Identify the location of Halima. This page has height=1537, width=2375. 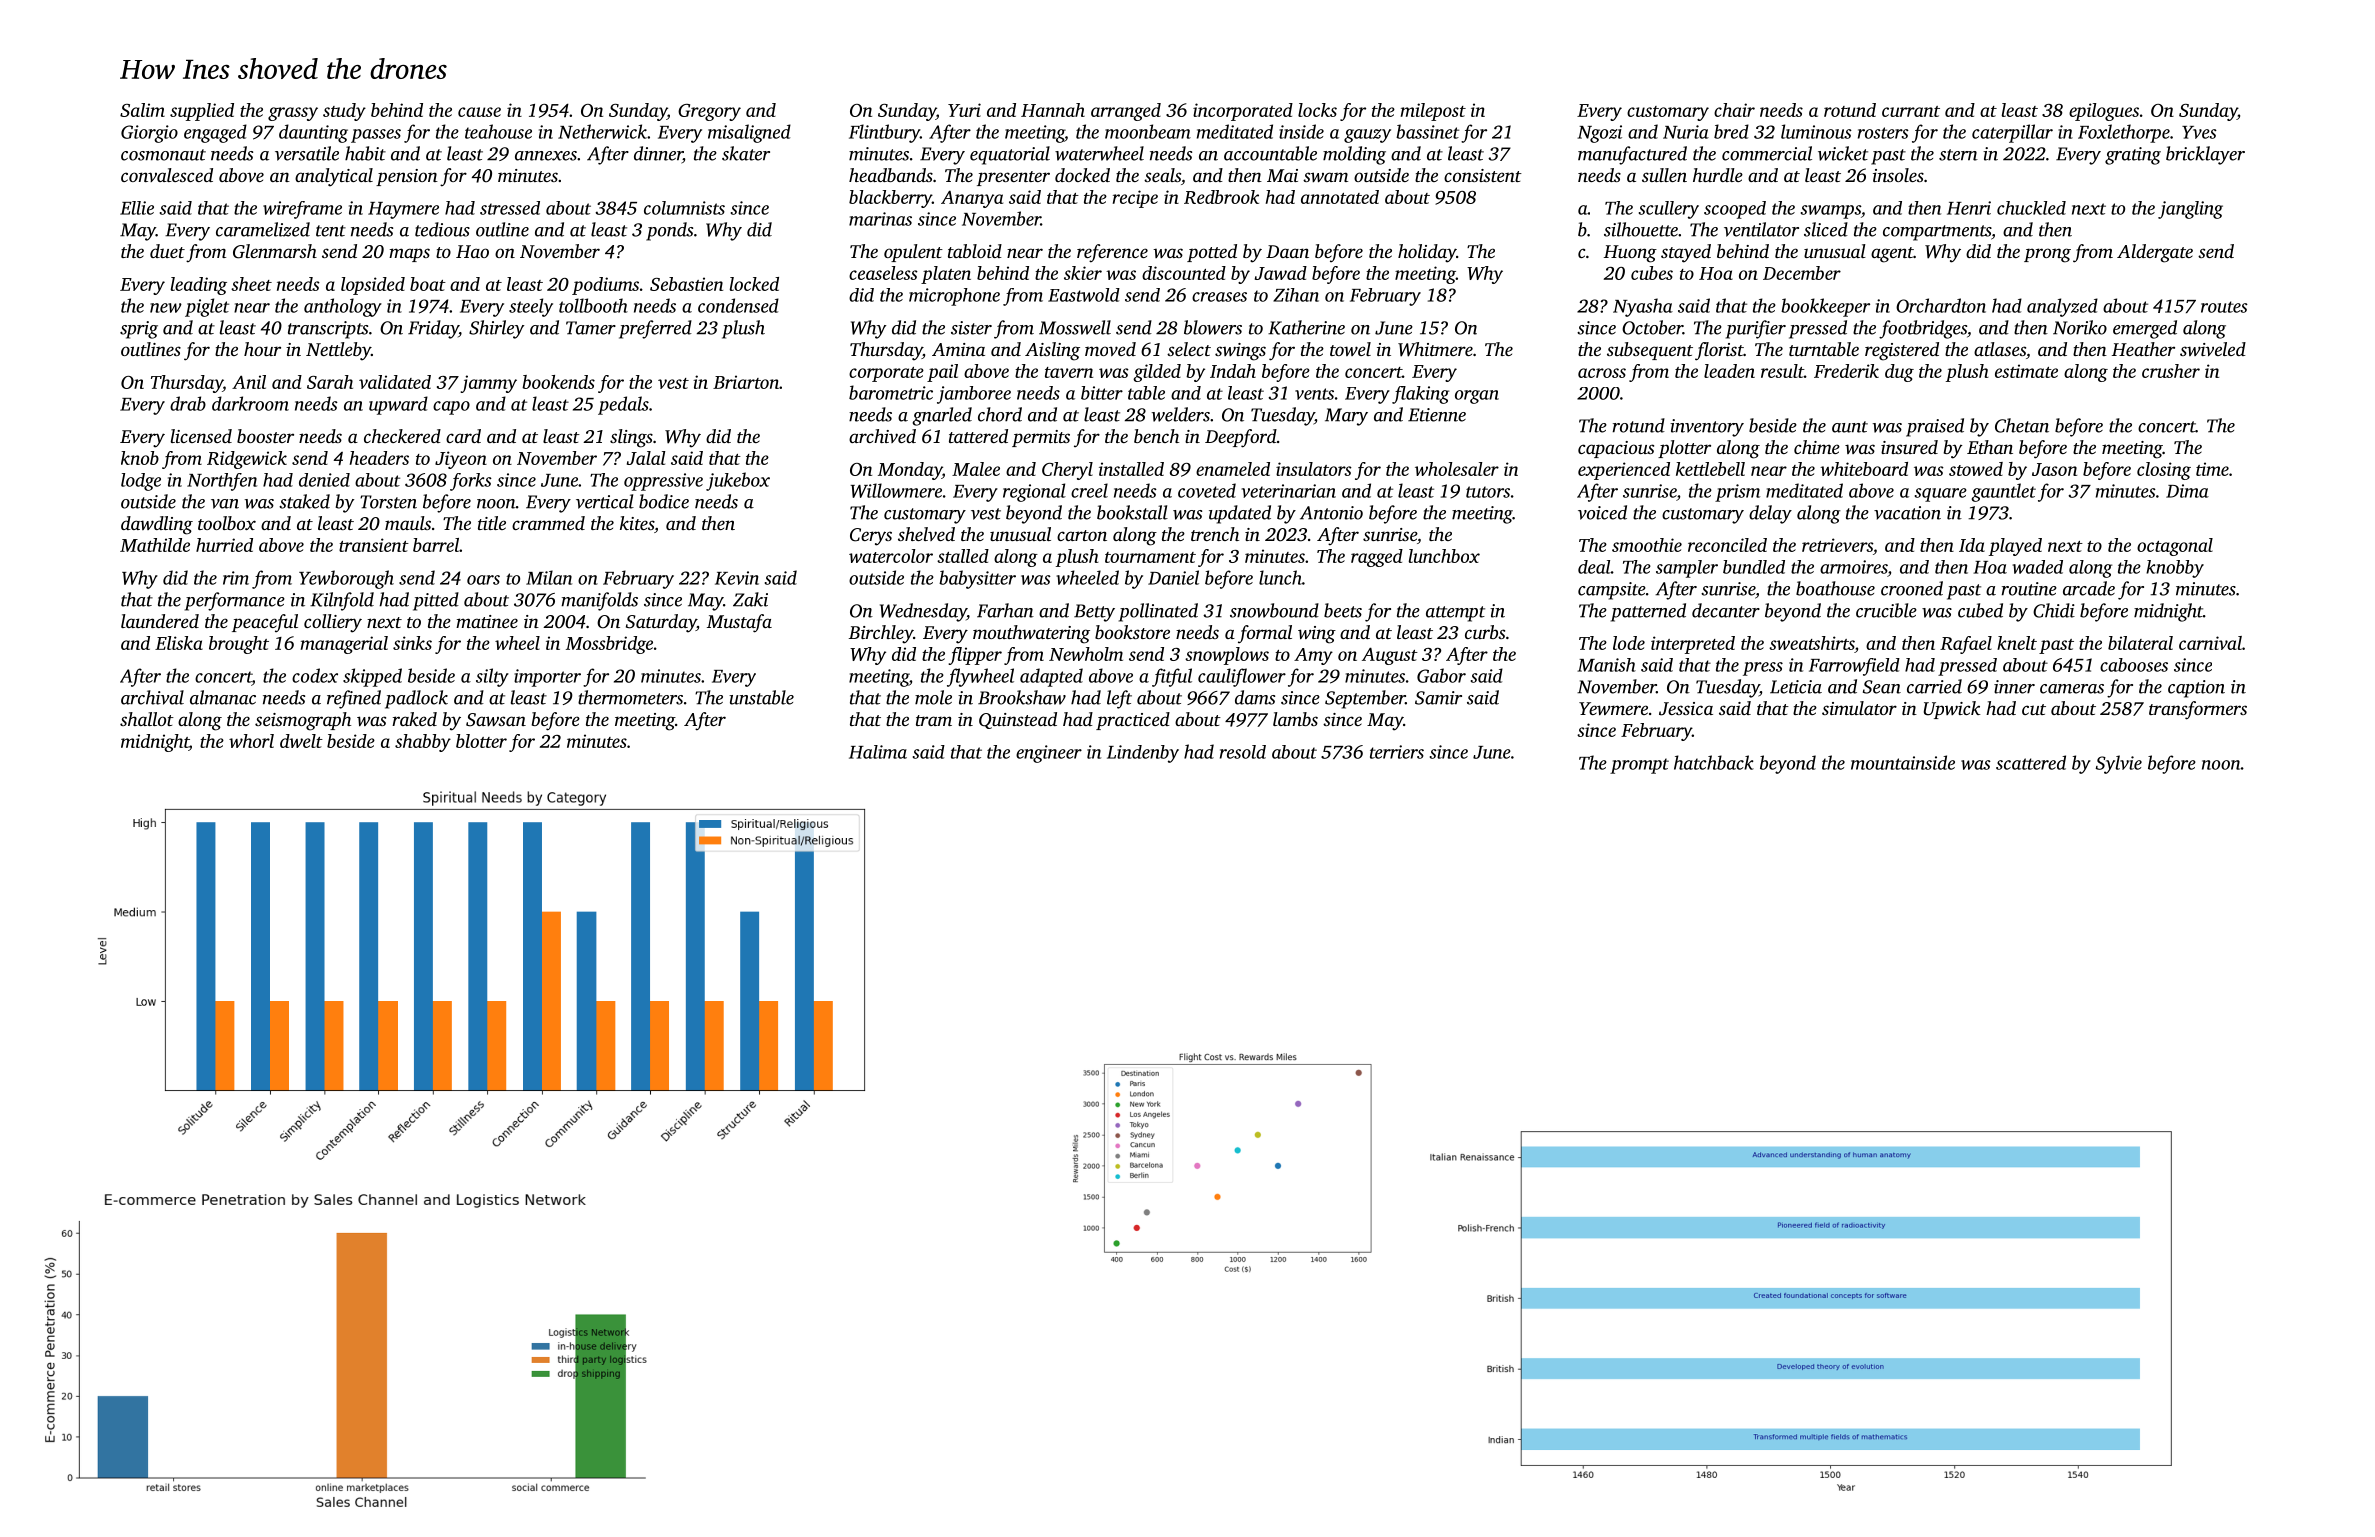
(878, 752).
